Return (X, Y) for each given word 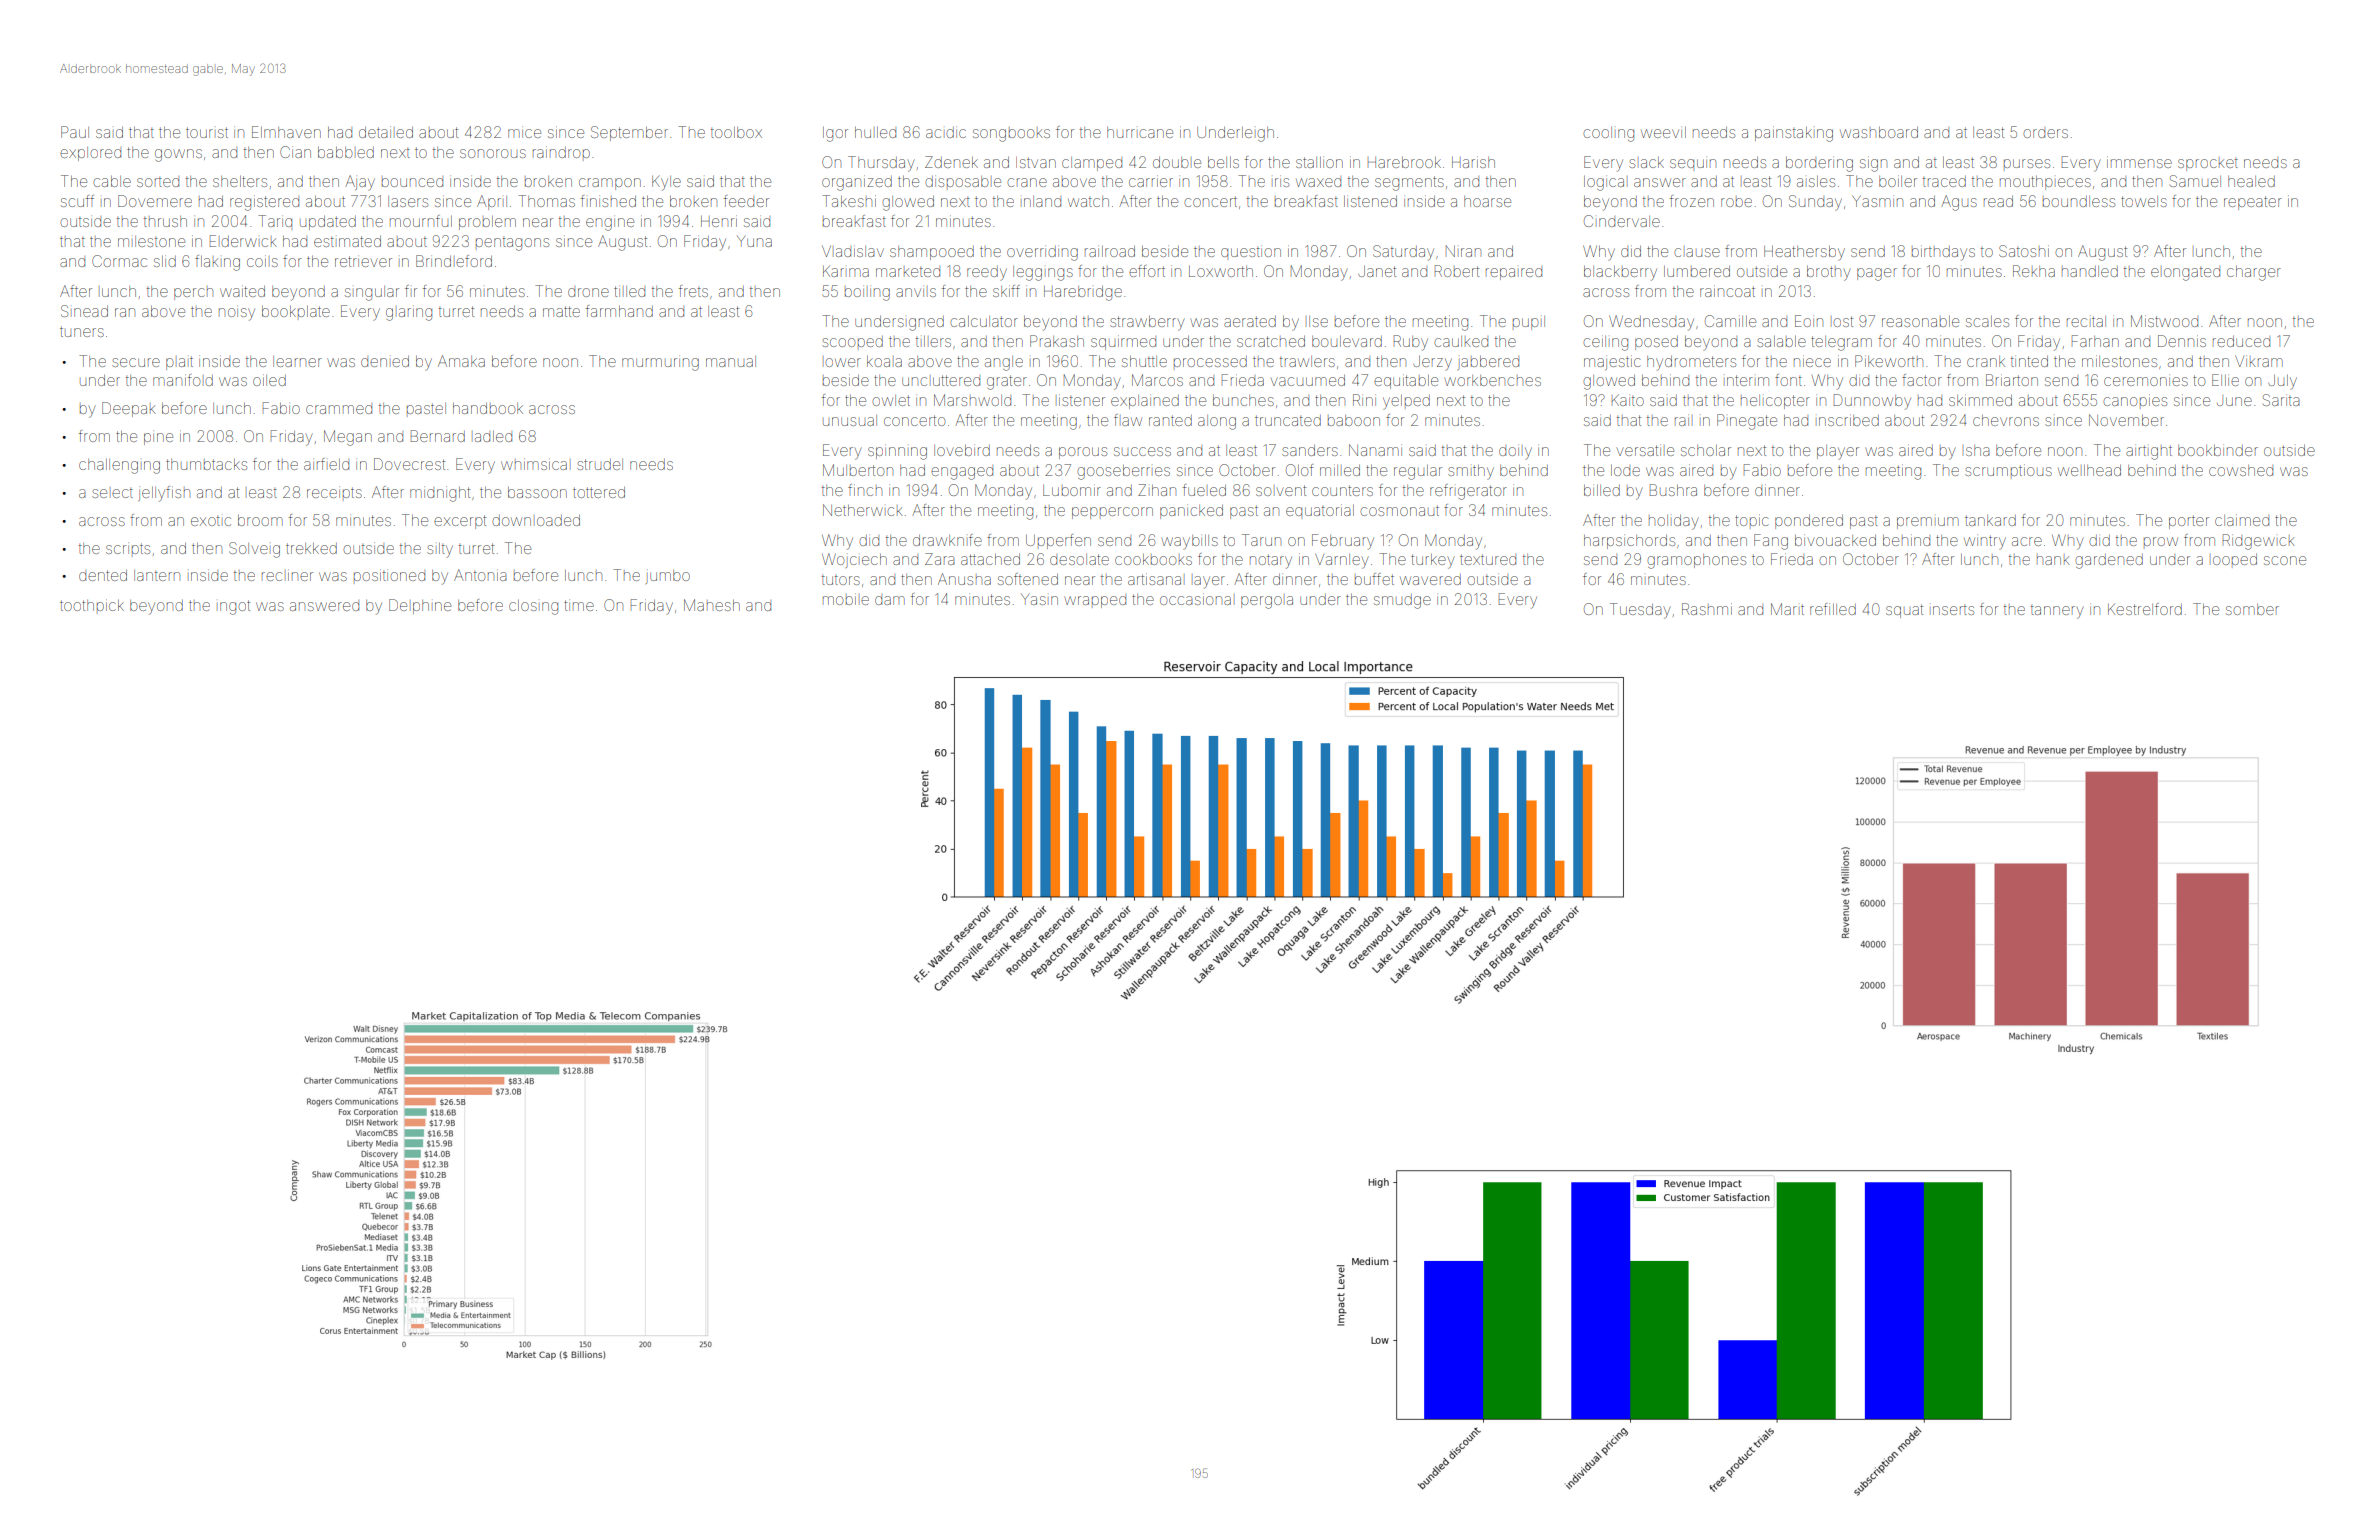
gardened (2109, 561)
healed (2251, 181)
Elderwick (243, 241)
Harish (1473, 162)
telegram (1841, 343)
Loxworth (1221, 271)
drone (588, 292)
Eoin (1809, 321)
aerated (1250, 321)
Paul (75, 132)
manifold (183, 380)
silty (440, 550)
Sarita (2281, 400)
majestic (1612, 362)
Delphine (420, 606)
